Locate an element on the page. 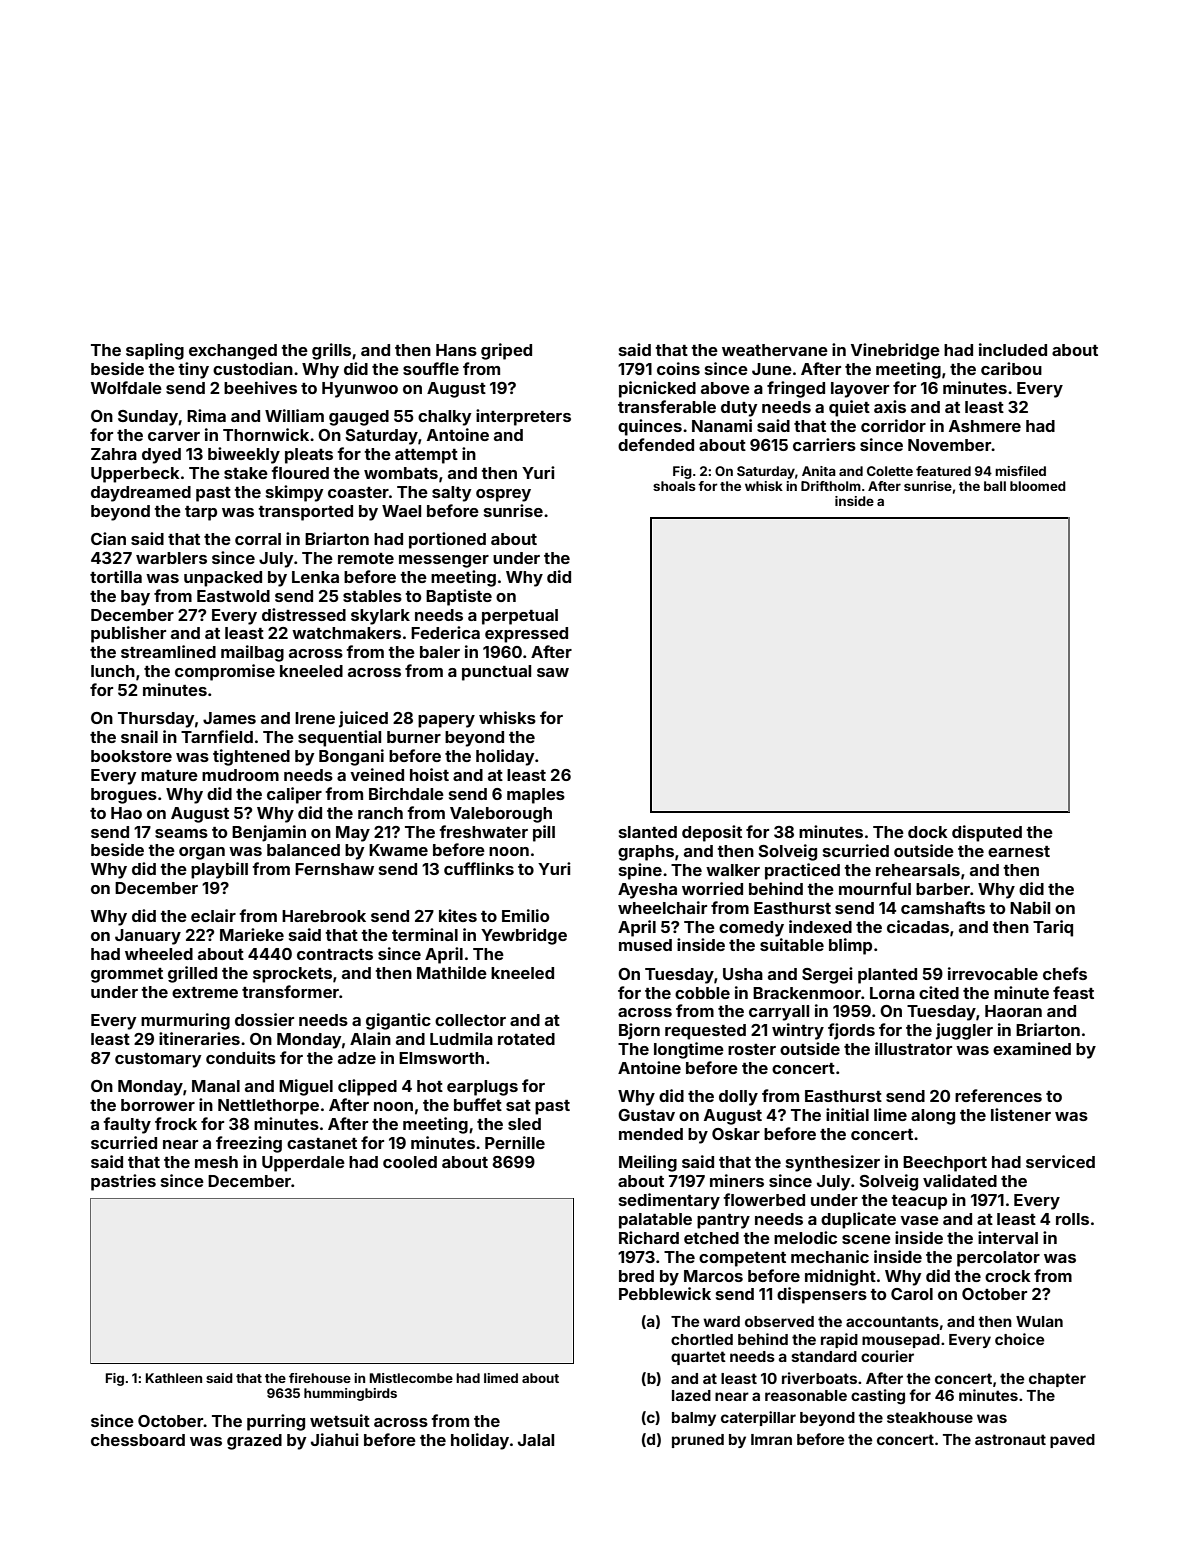 Image resolution: width=1192 pixels, height=1542 pixels. messenger is located at coordinates (444, 561).
